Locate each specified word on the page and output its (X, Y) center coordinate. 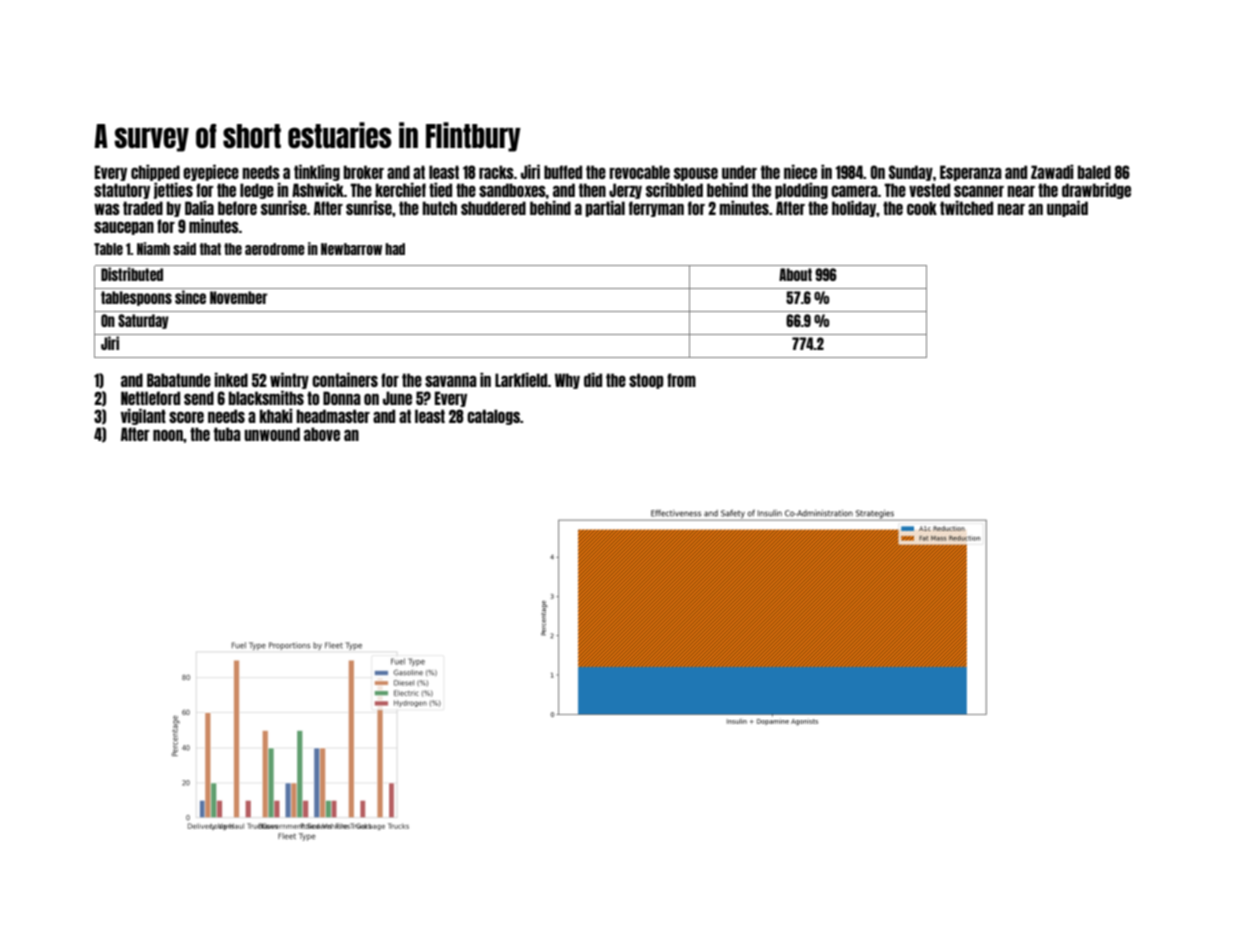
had (395, 249)
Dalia (199, 208)
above (322, 434)
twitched (966, 208)
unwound (272, 434)
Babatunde (179, 380)
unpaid (1067, 208)
